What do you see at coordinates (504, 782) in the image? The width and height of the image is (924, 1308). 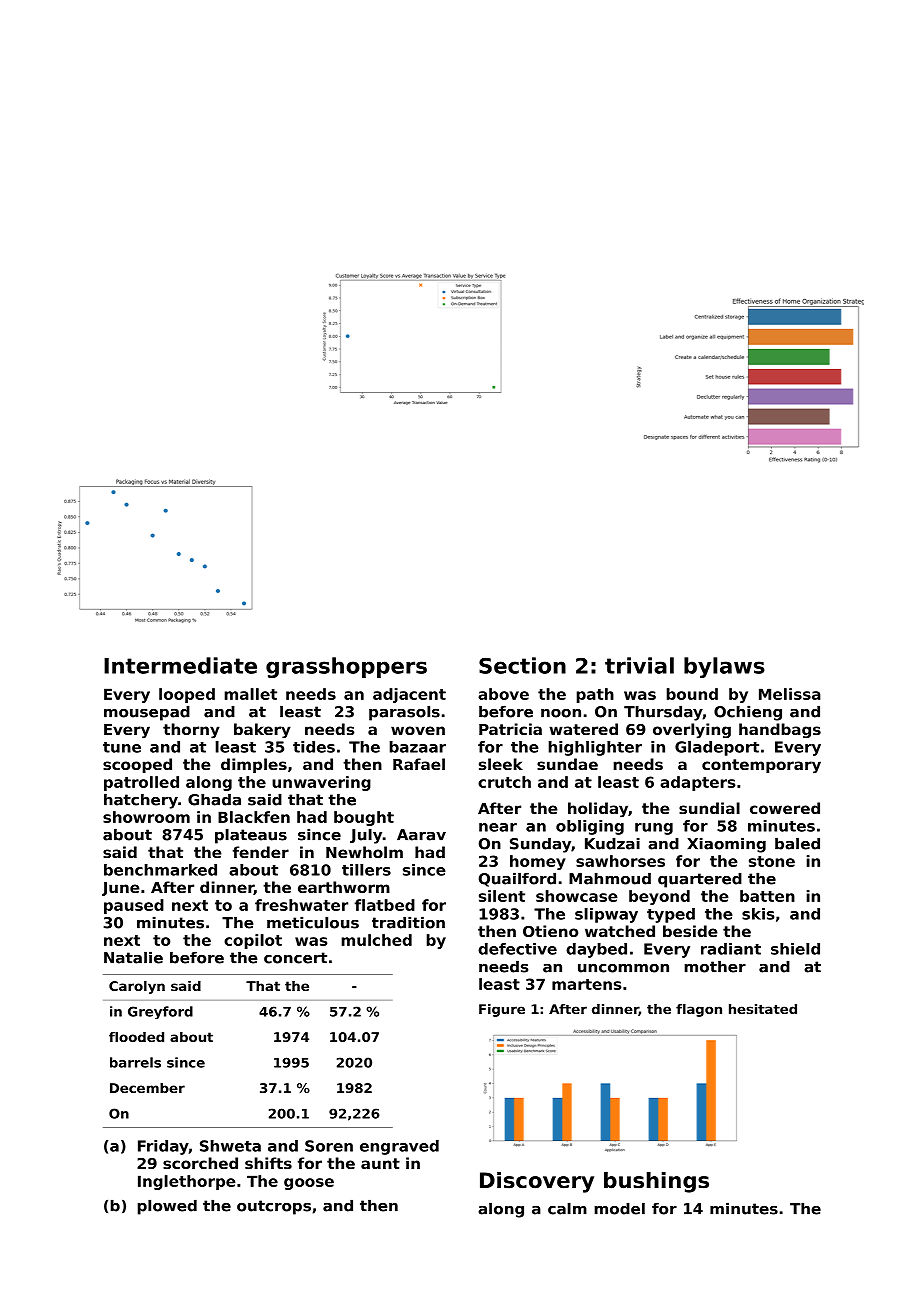 I see `crutch` at bounding box center [504, 782].
